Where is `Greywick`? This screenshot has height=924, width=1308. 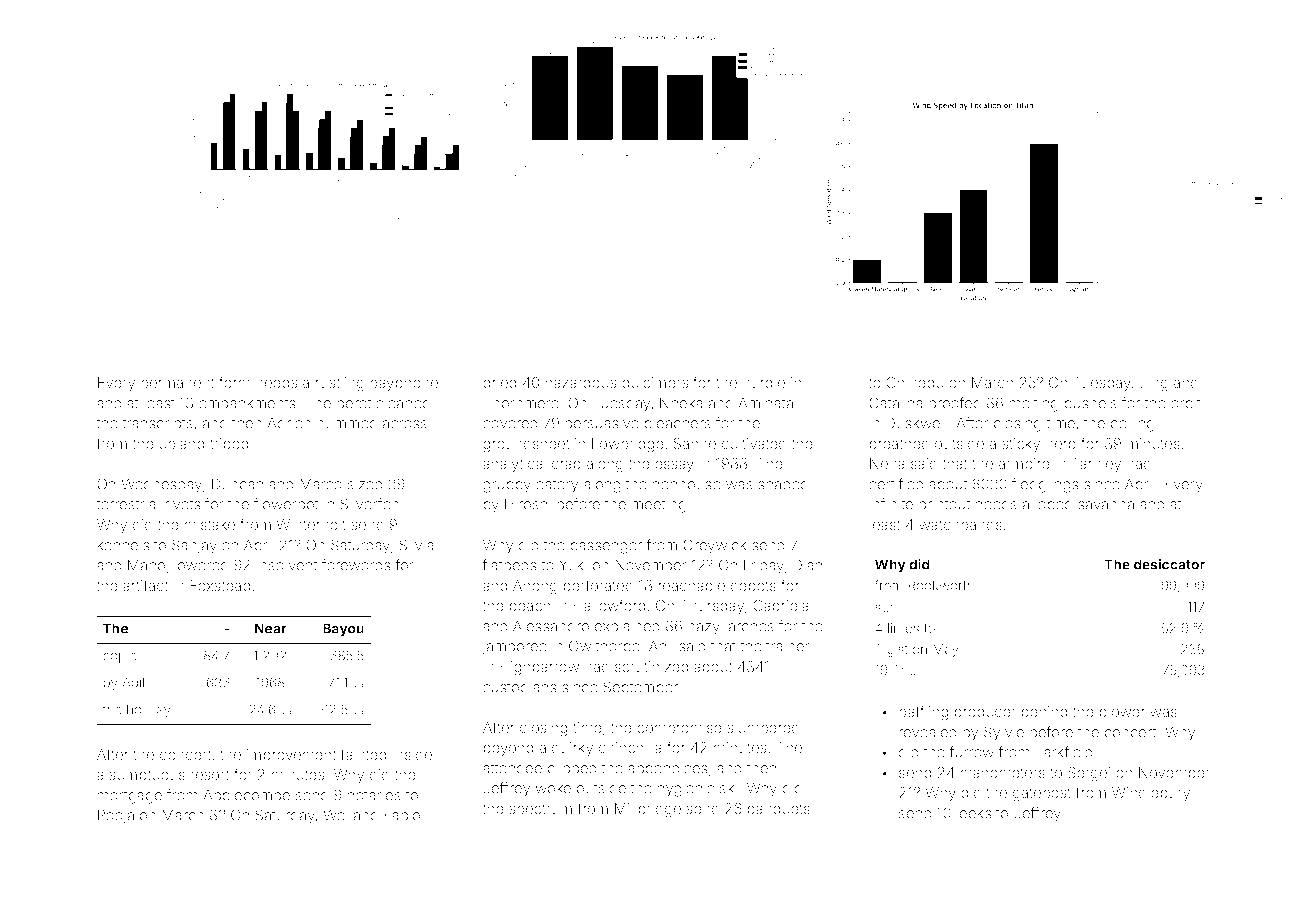
Greywick is located at coordinates (715, 546).
